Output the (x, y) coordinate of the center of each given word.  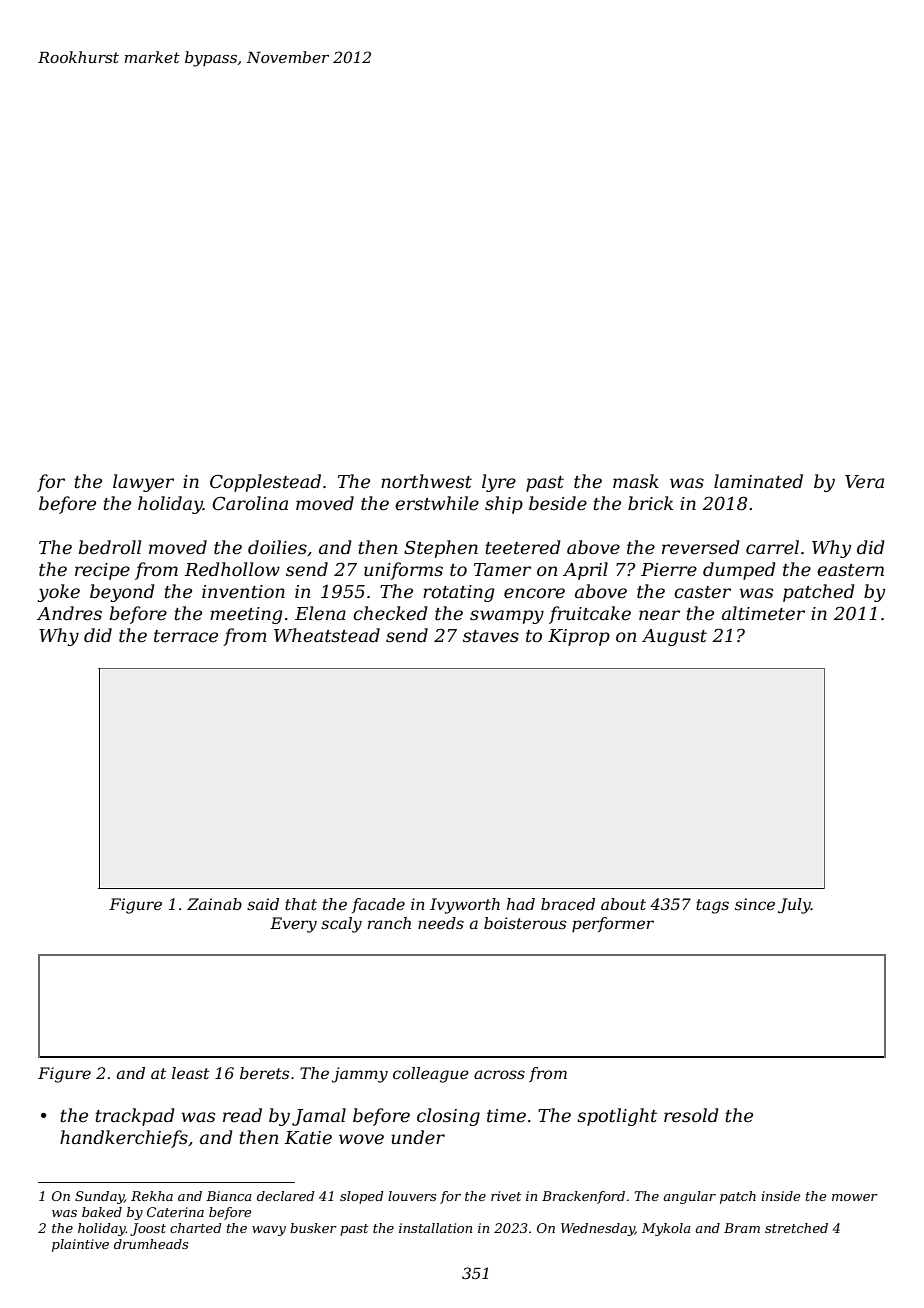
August (674, 637)
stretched (796, 1228)
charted (195, 1228)
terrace (186, 636)
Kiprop (579, 637)
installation (435, 1228)
